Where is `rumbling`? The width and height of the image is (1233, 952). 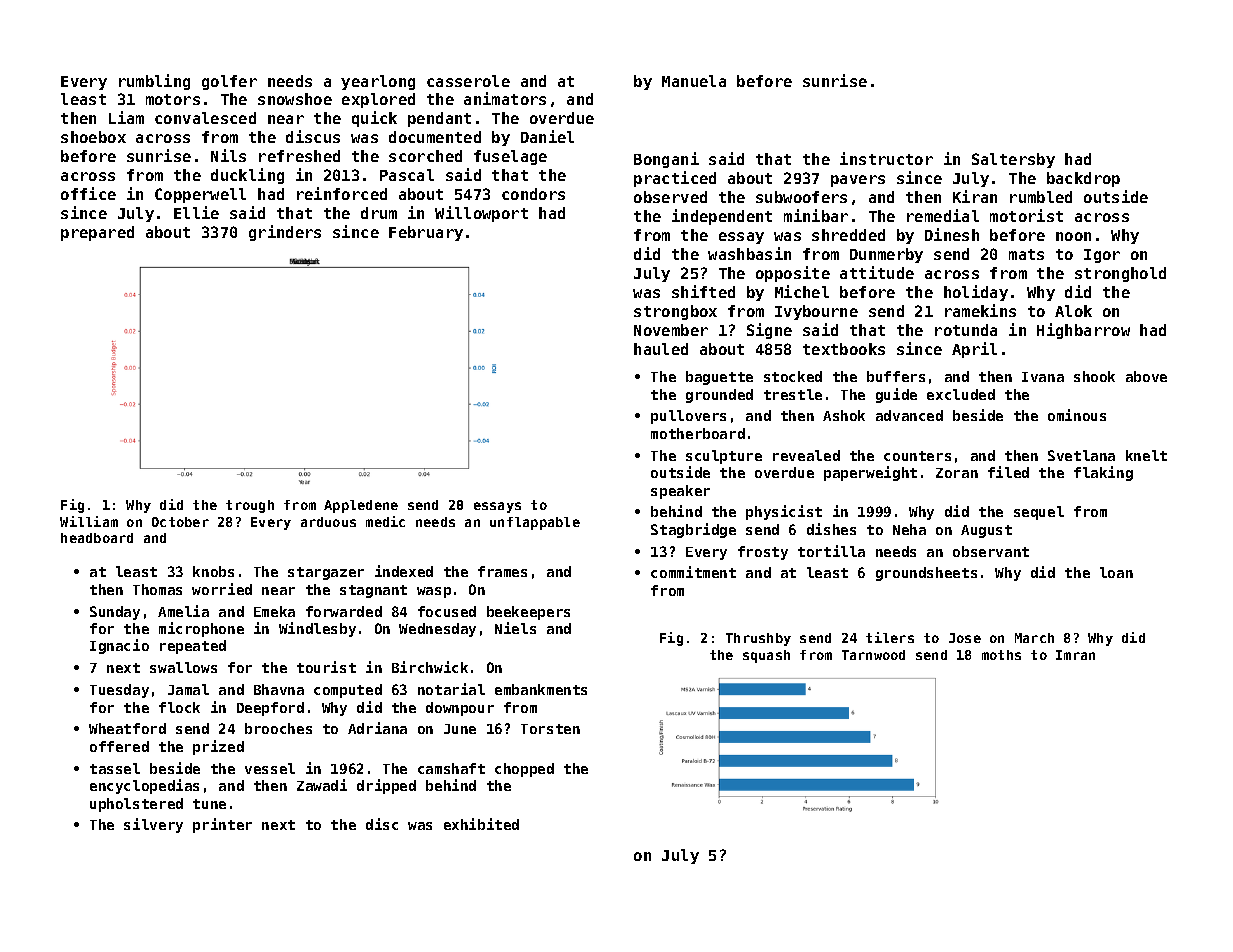
rumbling is located at coordinates (154, 82).
